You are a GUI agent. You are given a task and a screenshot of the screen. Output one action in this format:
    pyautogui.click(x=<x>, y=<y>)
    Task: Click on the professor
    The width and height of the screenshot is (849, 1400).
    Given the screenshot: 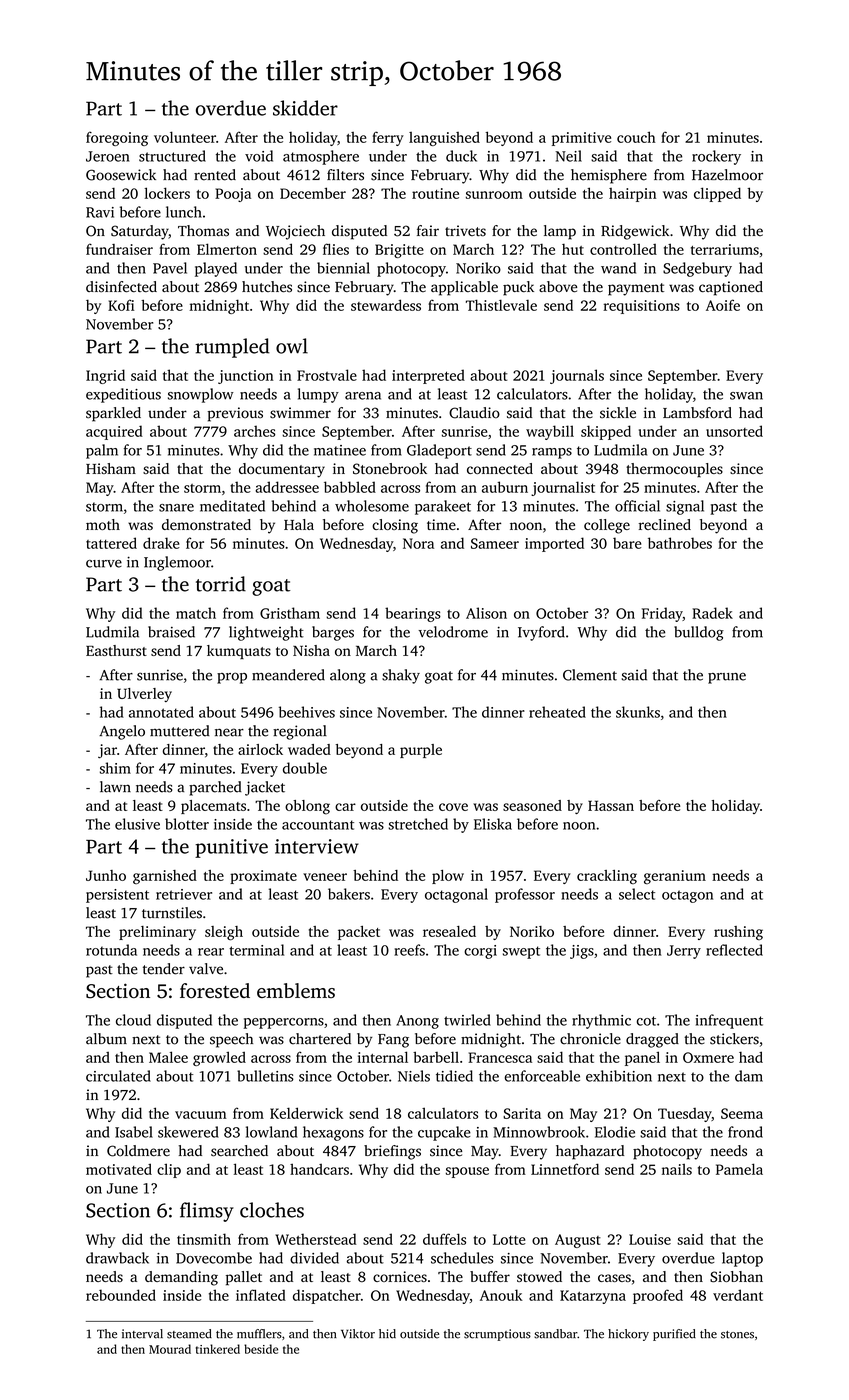 What is the action you would take?
    pyautogui.click(x=525, y=895)
